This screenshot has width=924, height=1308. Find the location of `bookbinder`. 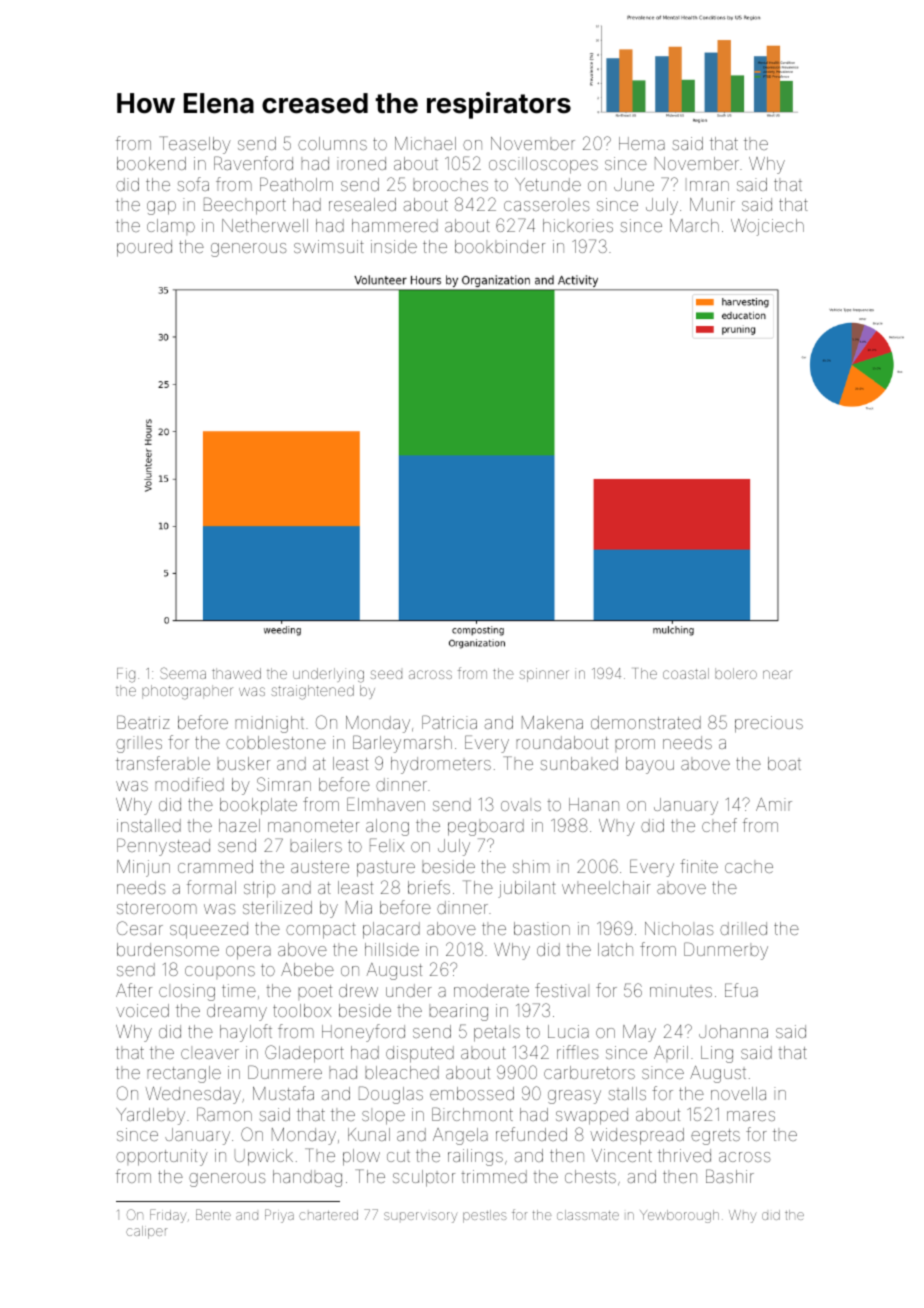

bookbinder is located at coordinates (500, 246).
